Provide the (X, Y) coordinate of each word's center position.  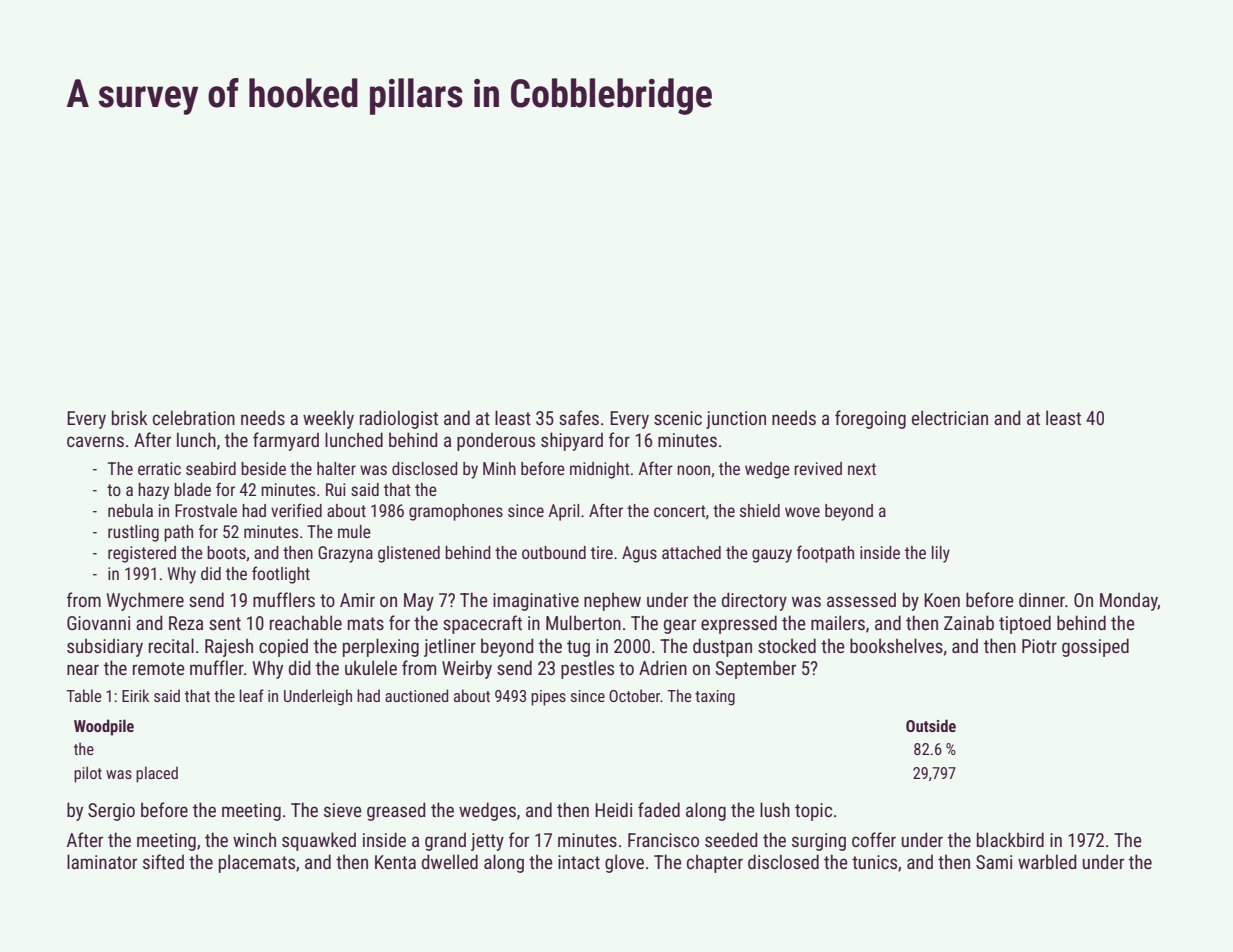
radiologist (399, 419)
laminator (102, 861)
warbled (1047, 861)
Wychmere (145, 601)
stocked (787, 645)
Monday (1129, 601)
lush (775, 809)
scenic (678, 418)
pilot (88, 774)
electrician (950, 417)
